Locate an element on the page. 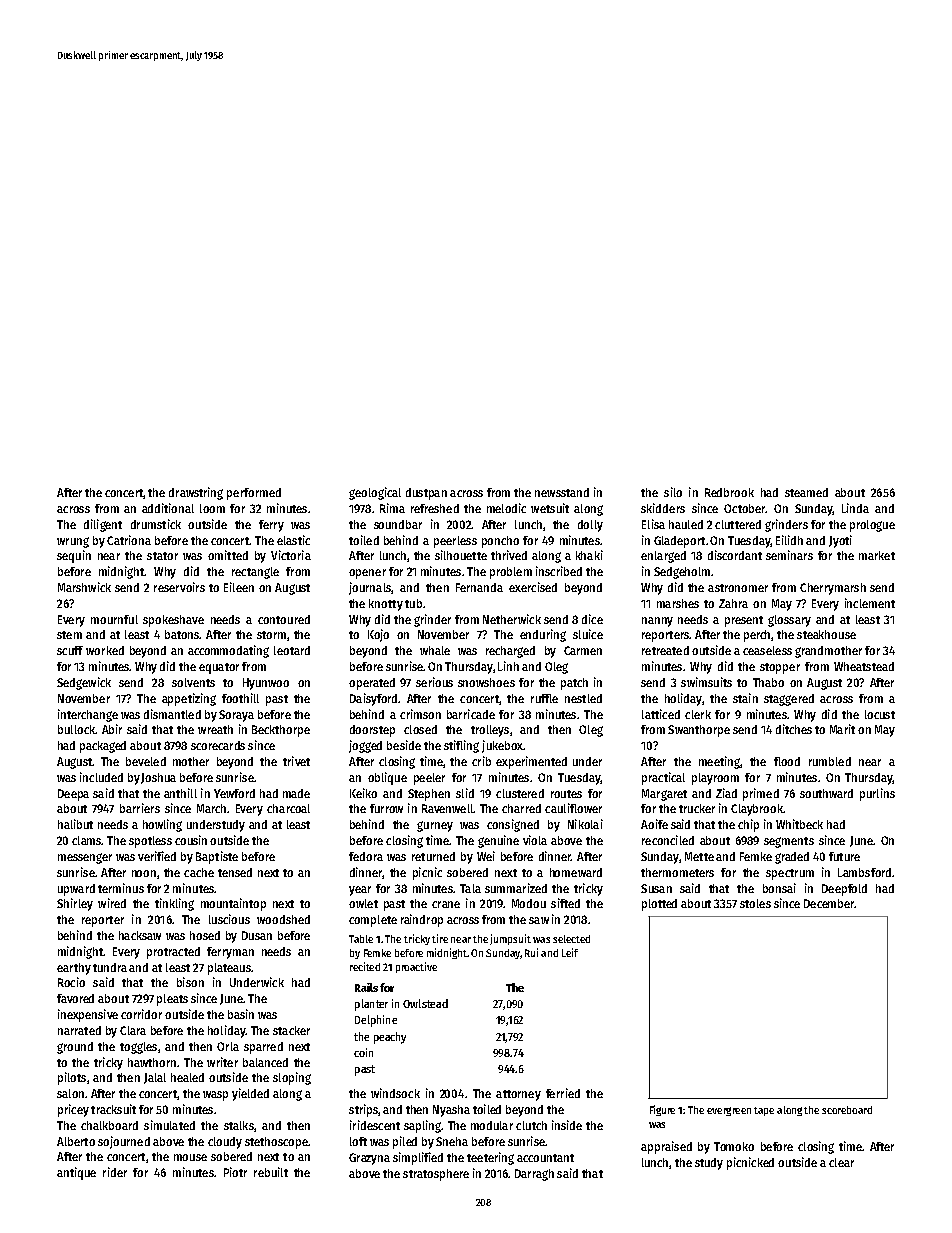 The height and width of the image is (1233, 952). tinkling is located at coordinates (174, 904).
